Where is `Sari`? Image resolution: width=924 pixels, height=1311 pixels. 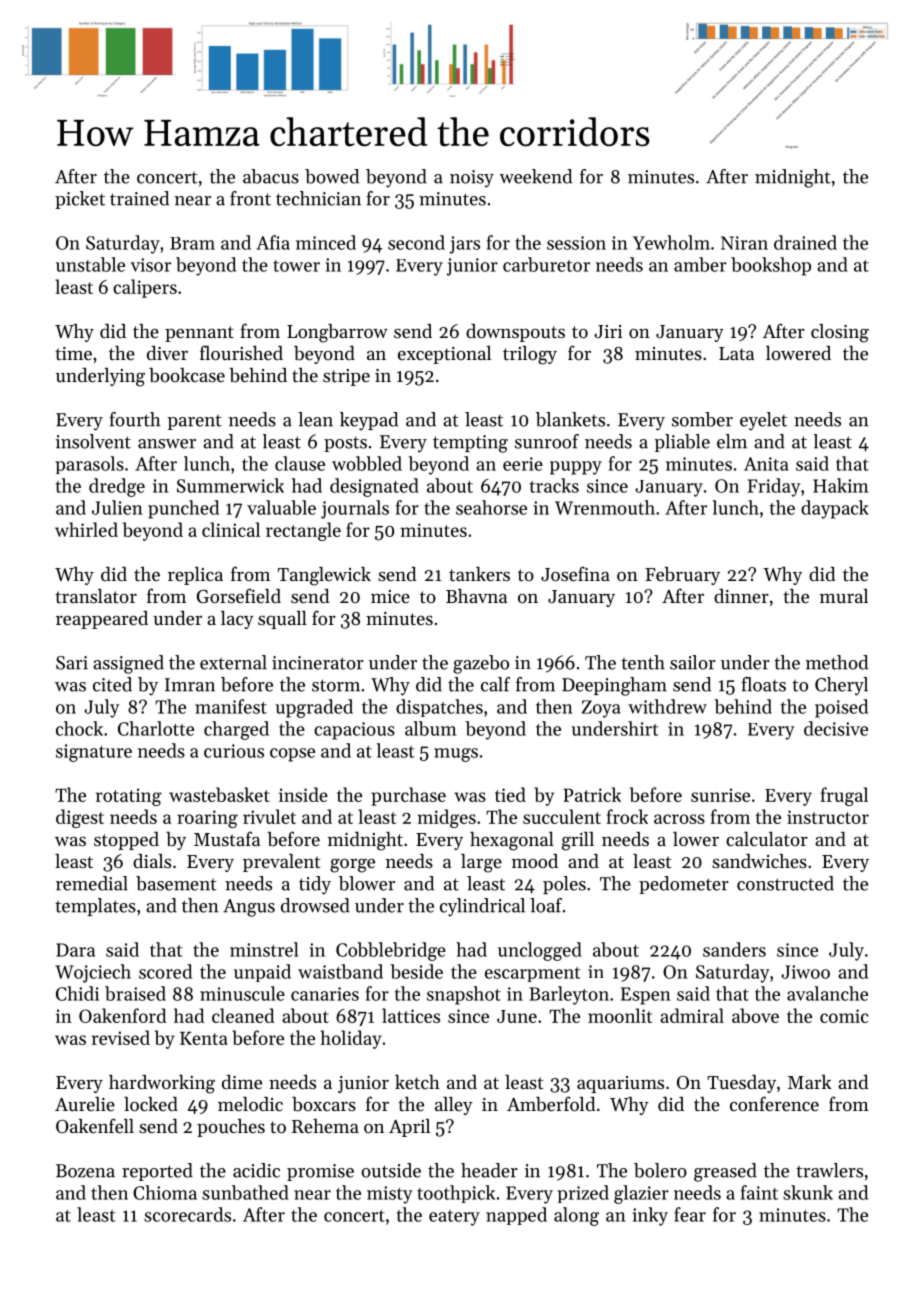
Sari is located at coordinates (72, 663).
